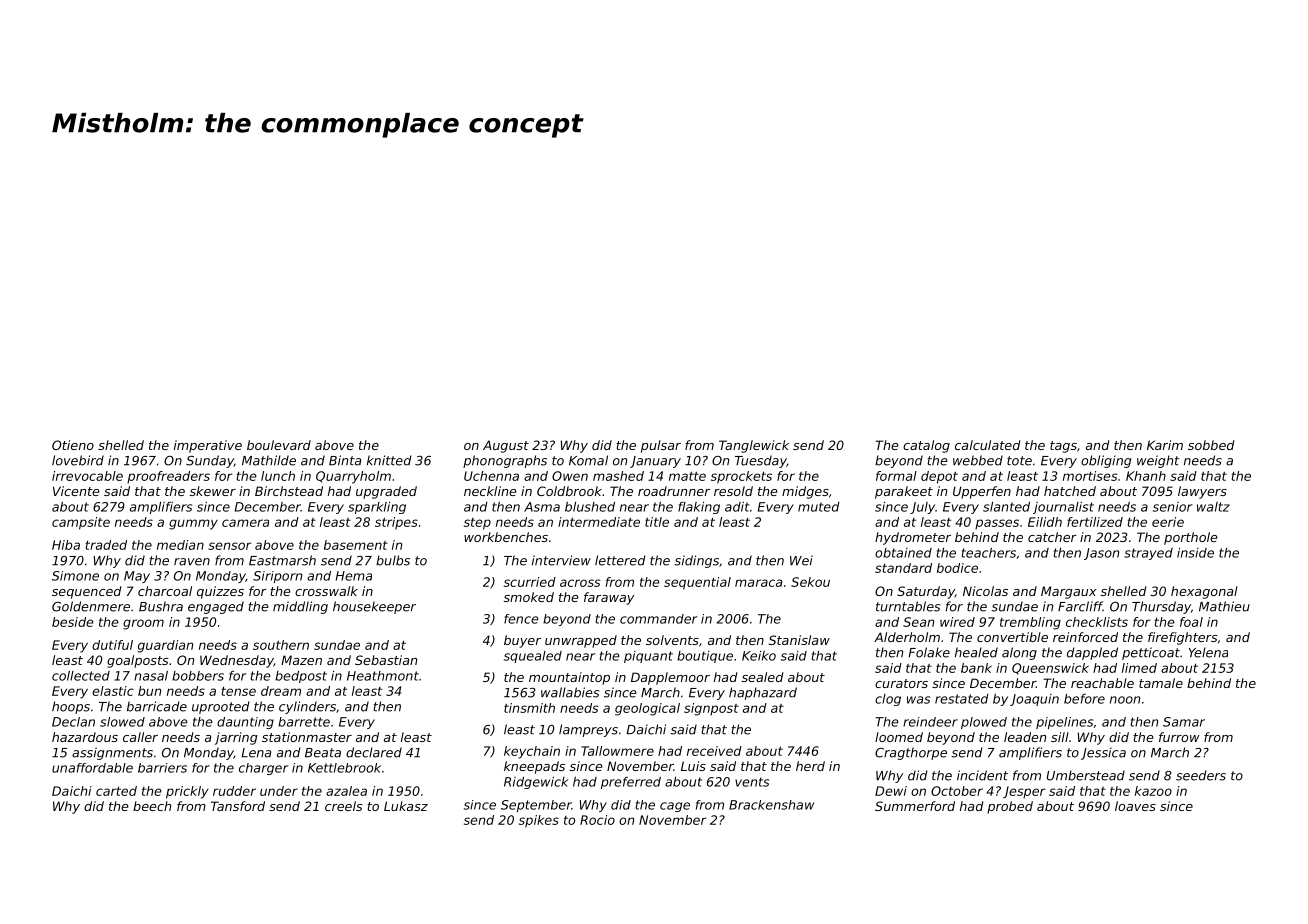 This screenshot has height=924, width=1308. Describe the element at coordinates (162, 768) in the screenshot. I see `barriers` at that location.
